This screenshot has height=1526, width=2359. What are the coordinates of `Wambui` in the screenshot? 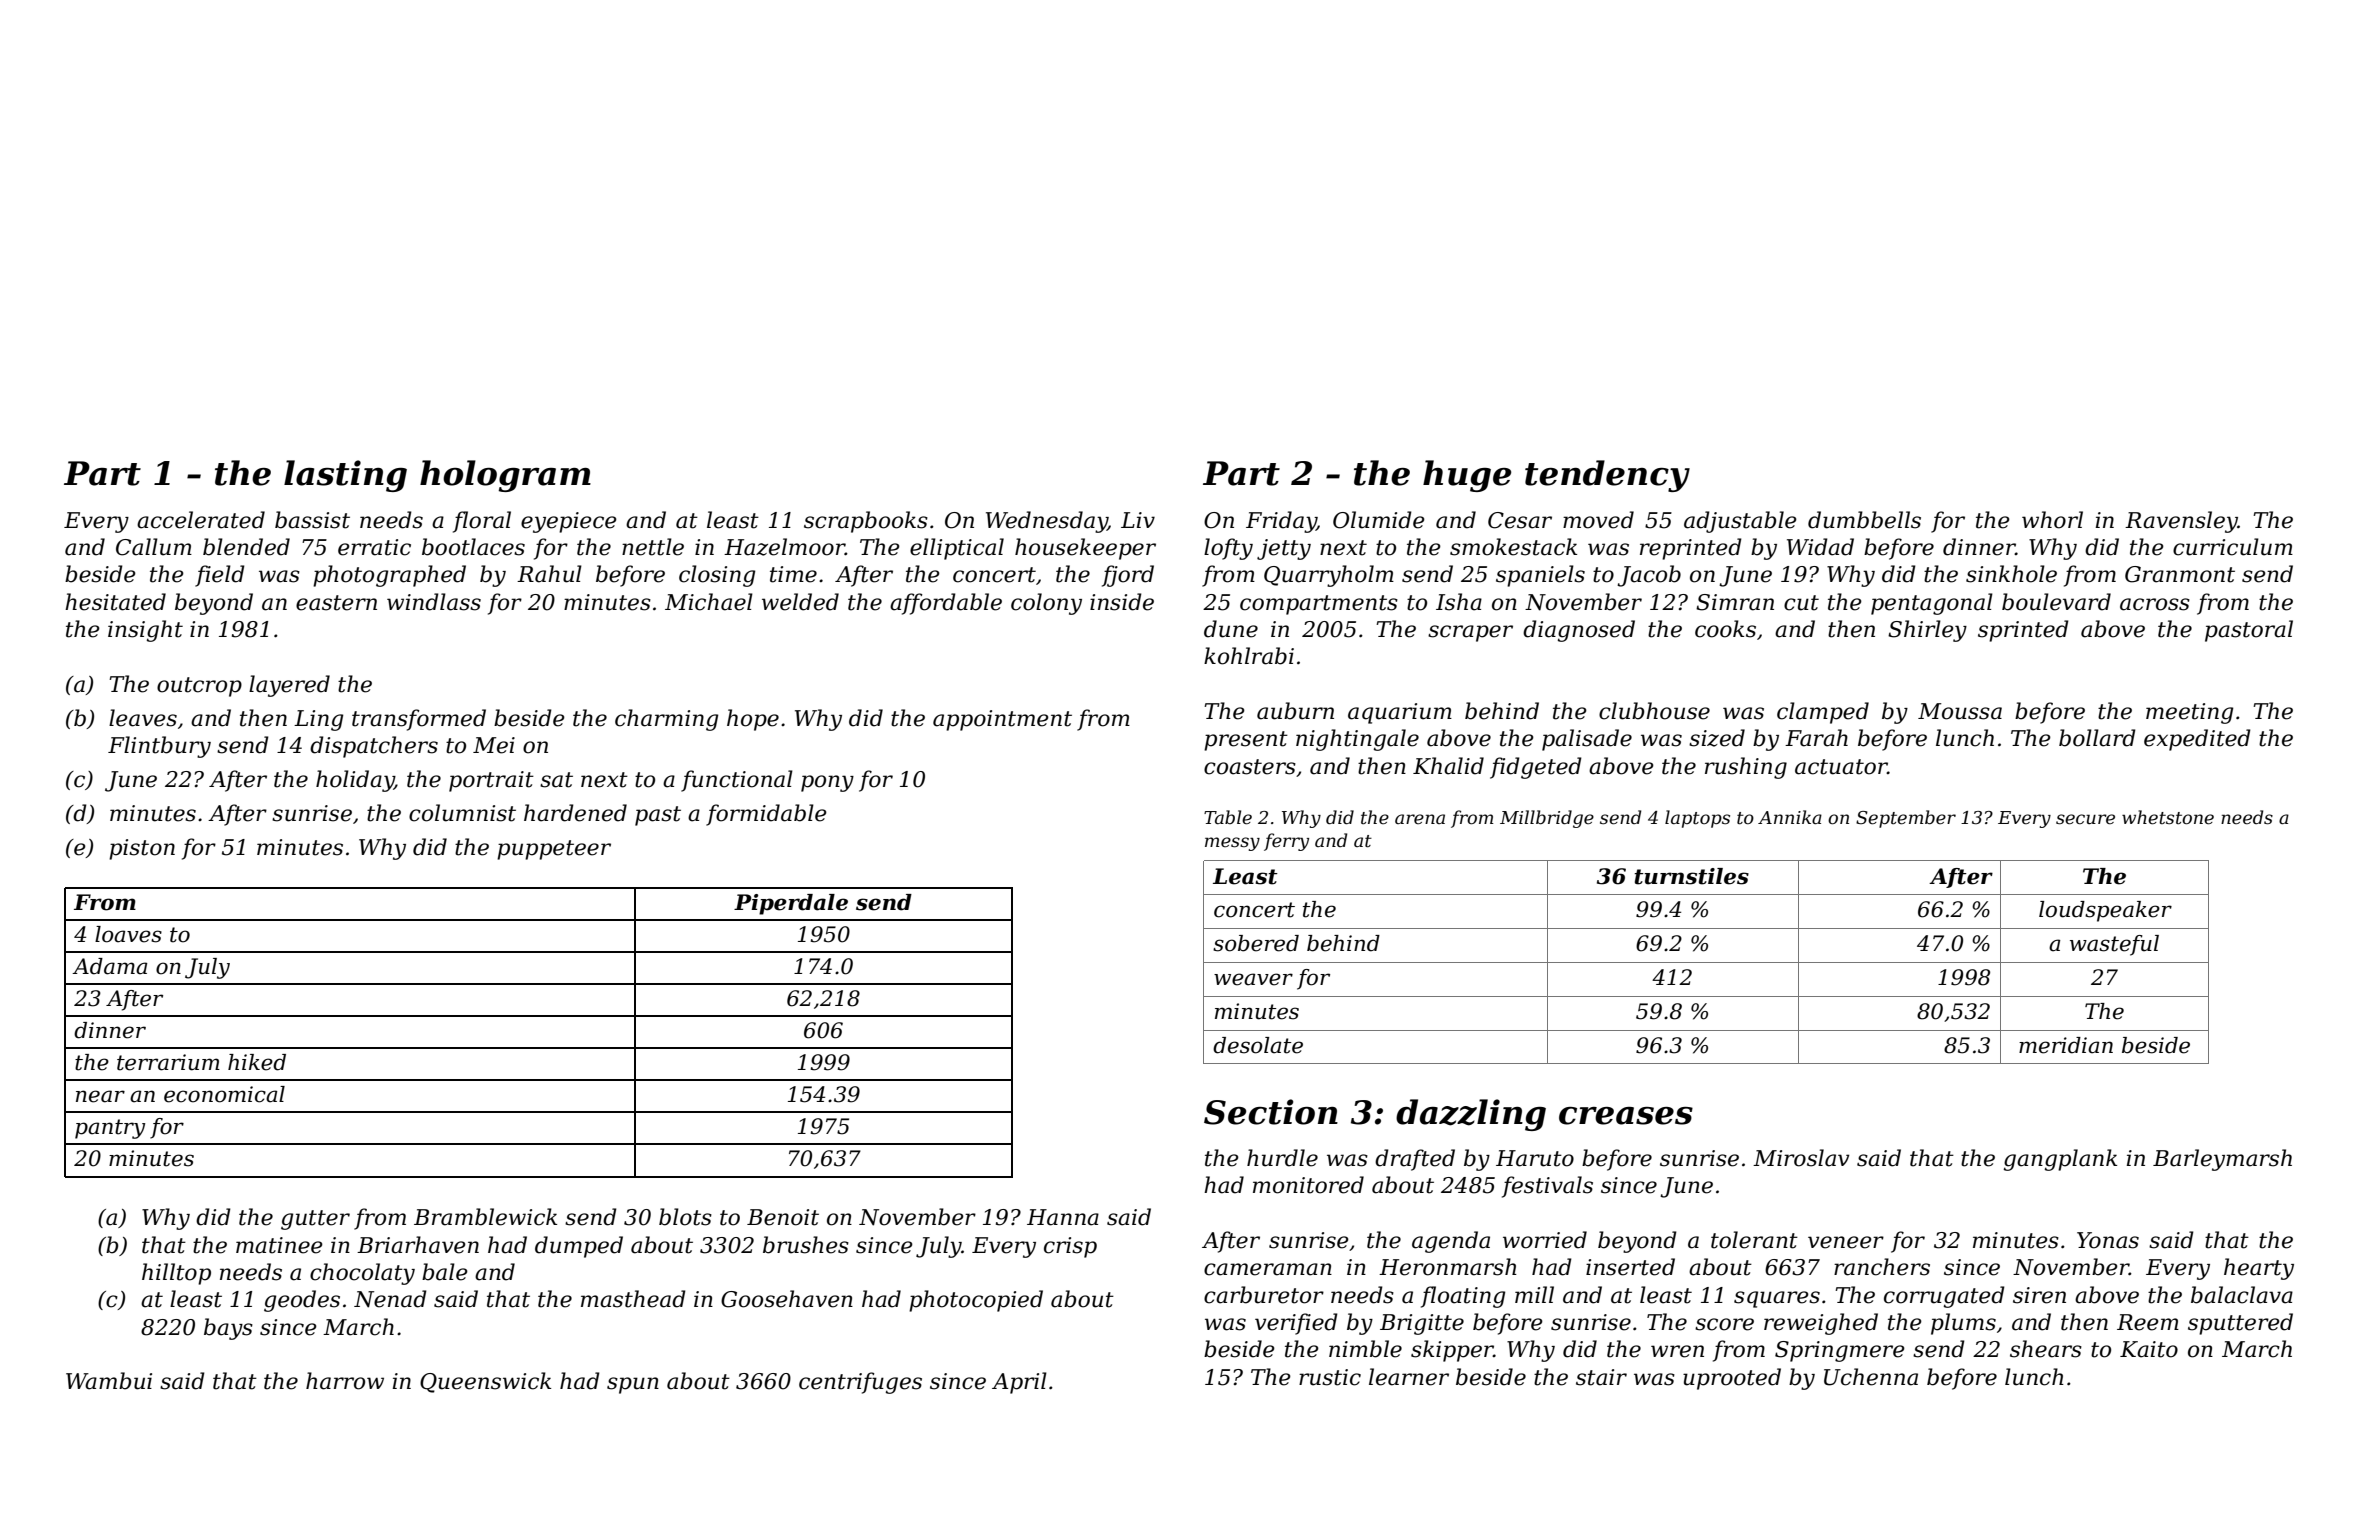 It's located at (109, 1381).
